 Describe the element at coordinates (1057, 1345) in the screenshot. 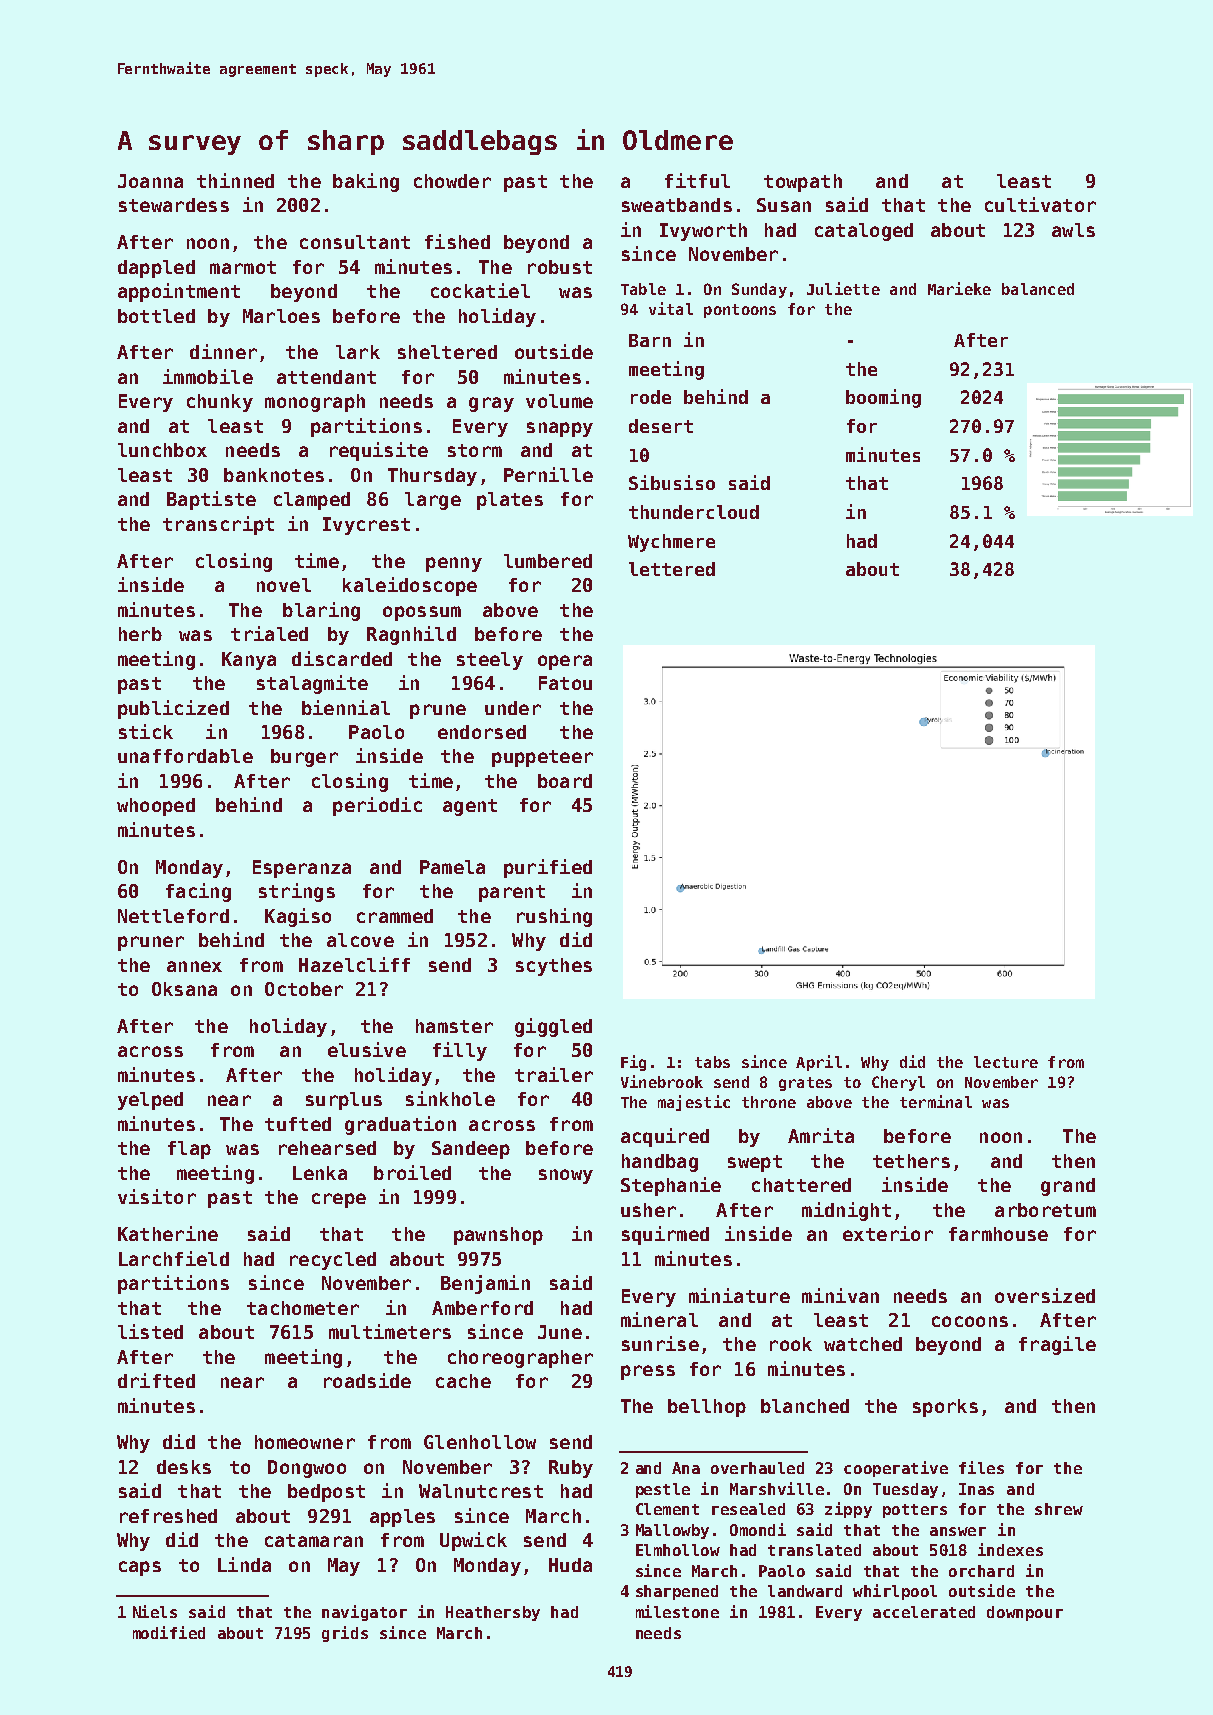

I see `fragile` at that location.
